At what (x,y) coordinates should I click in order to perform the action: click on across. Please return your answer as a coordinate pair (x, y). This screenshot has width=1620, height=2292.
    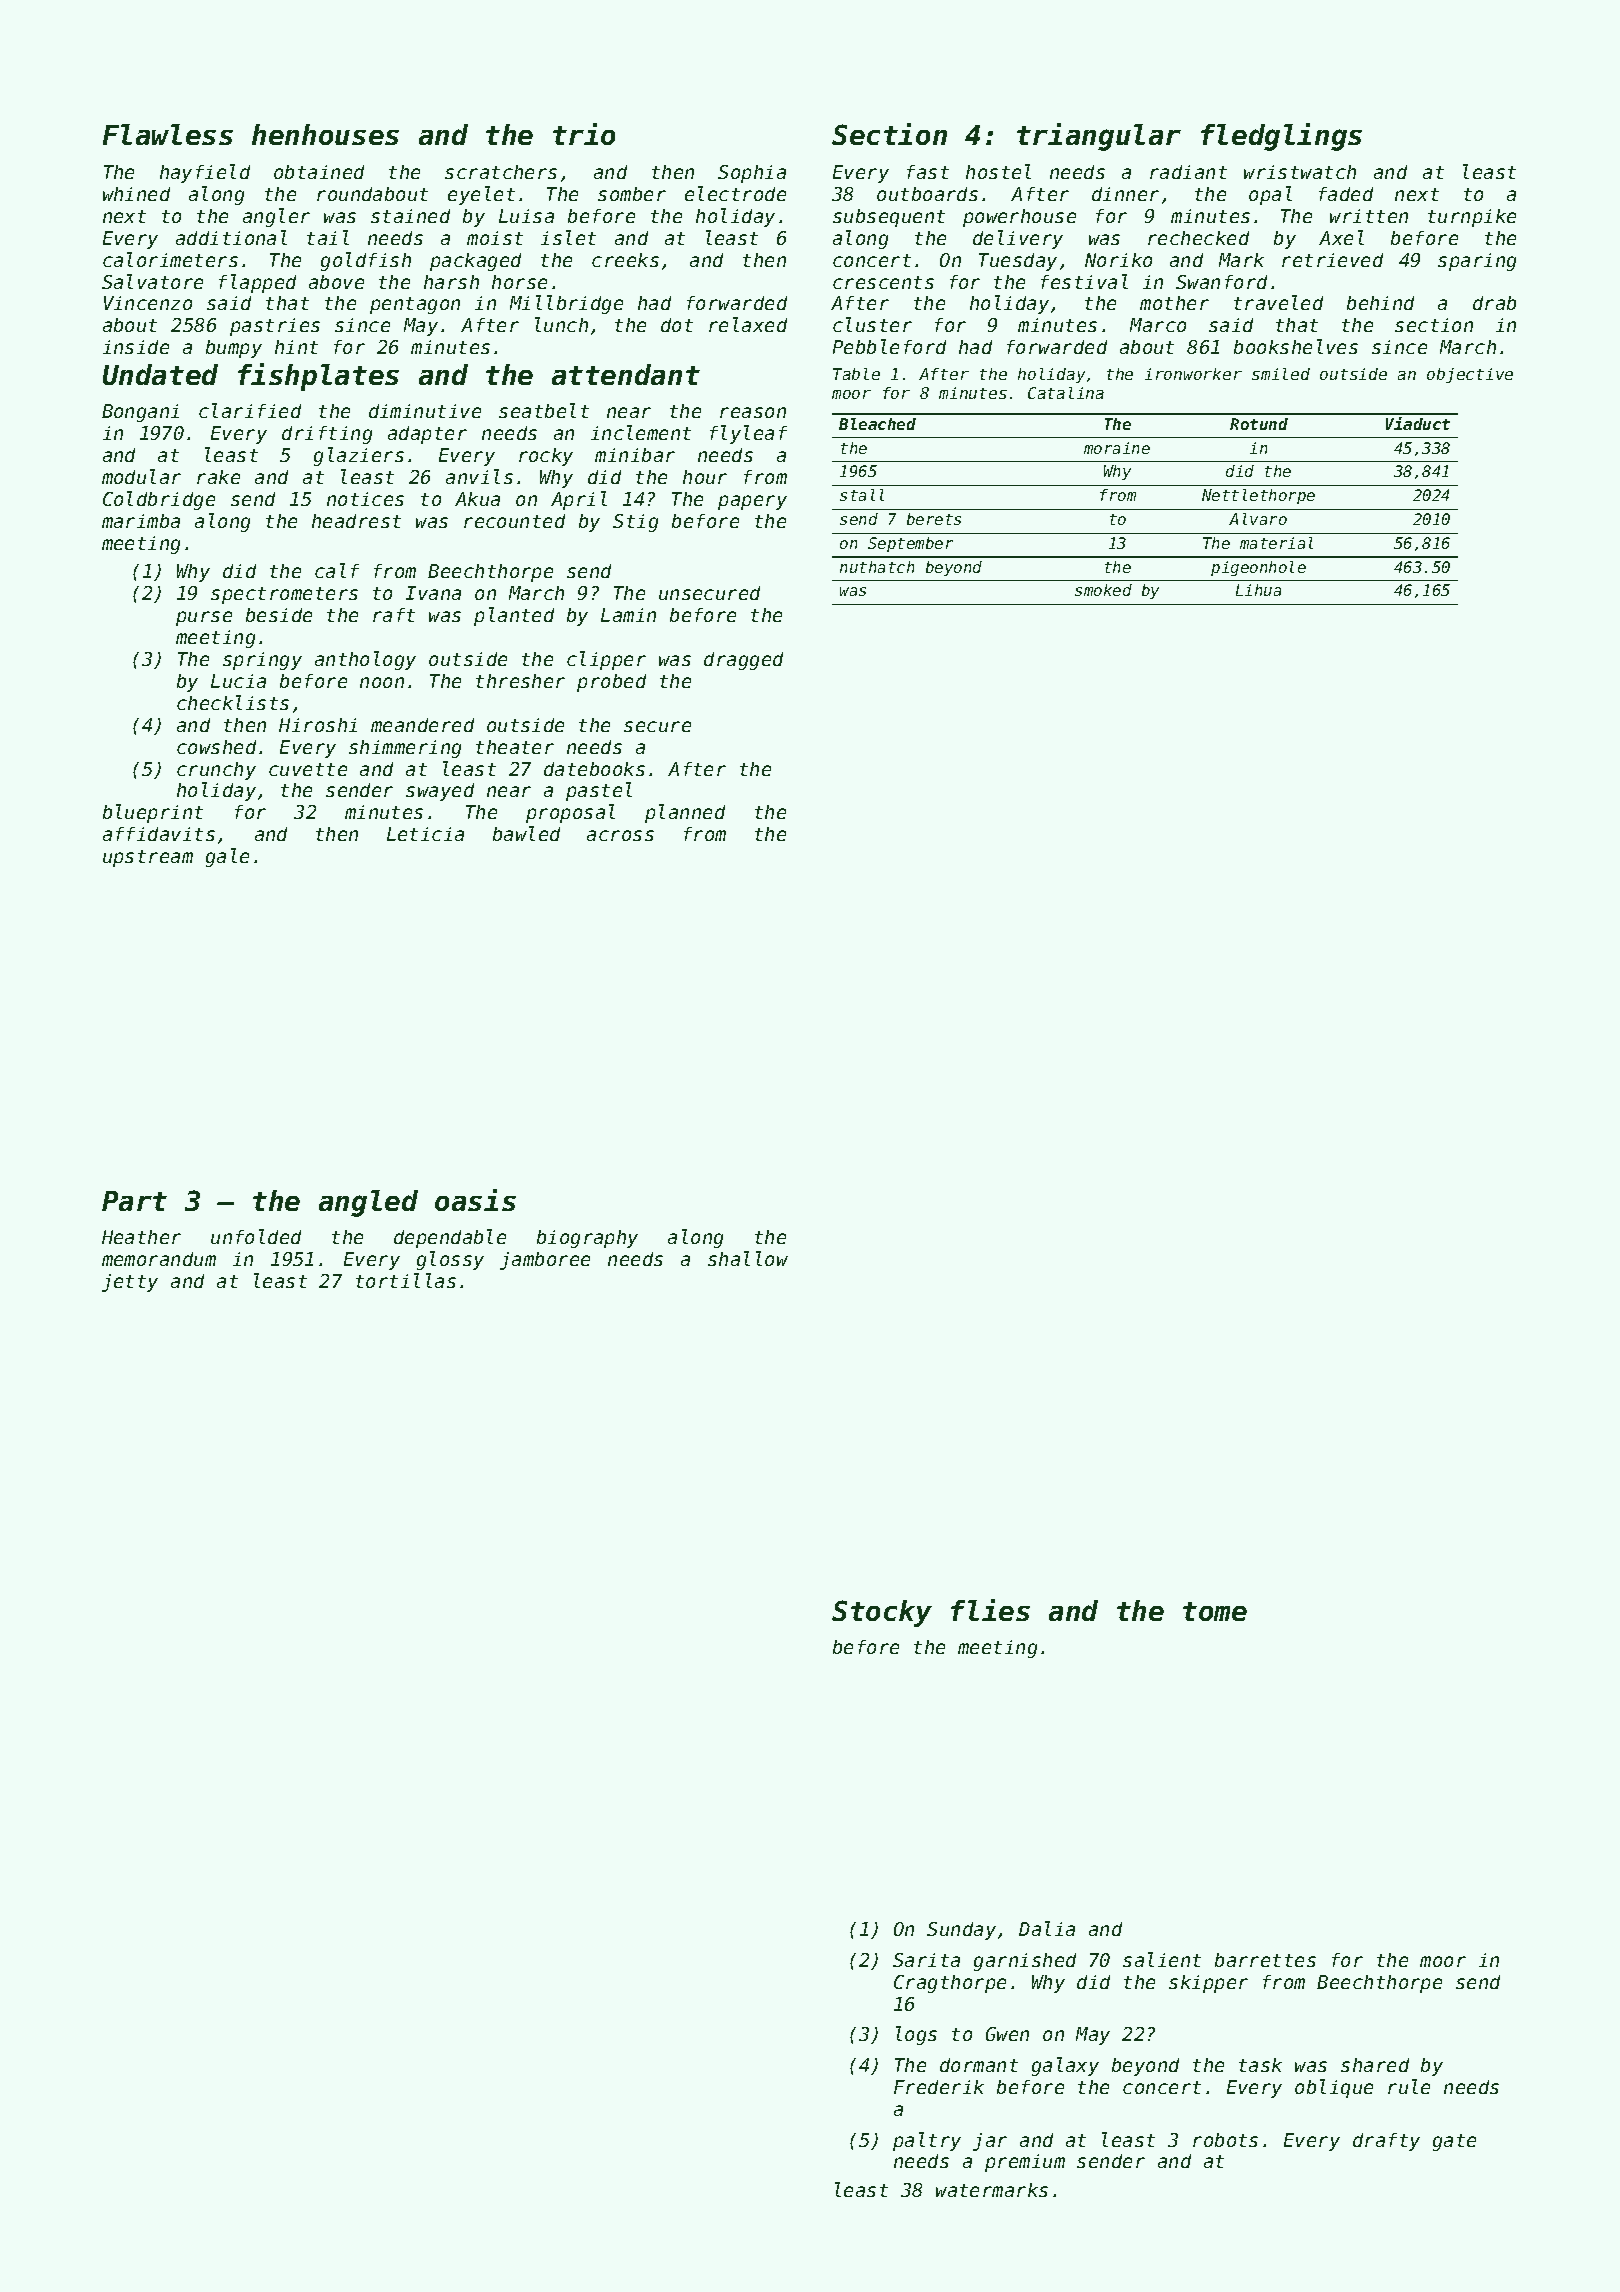
    Looking at the image, I should click on (620, 835).
